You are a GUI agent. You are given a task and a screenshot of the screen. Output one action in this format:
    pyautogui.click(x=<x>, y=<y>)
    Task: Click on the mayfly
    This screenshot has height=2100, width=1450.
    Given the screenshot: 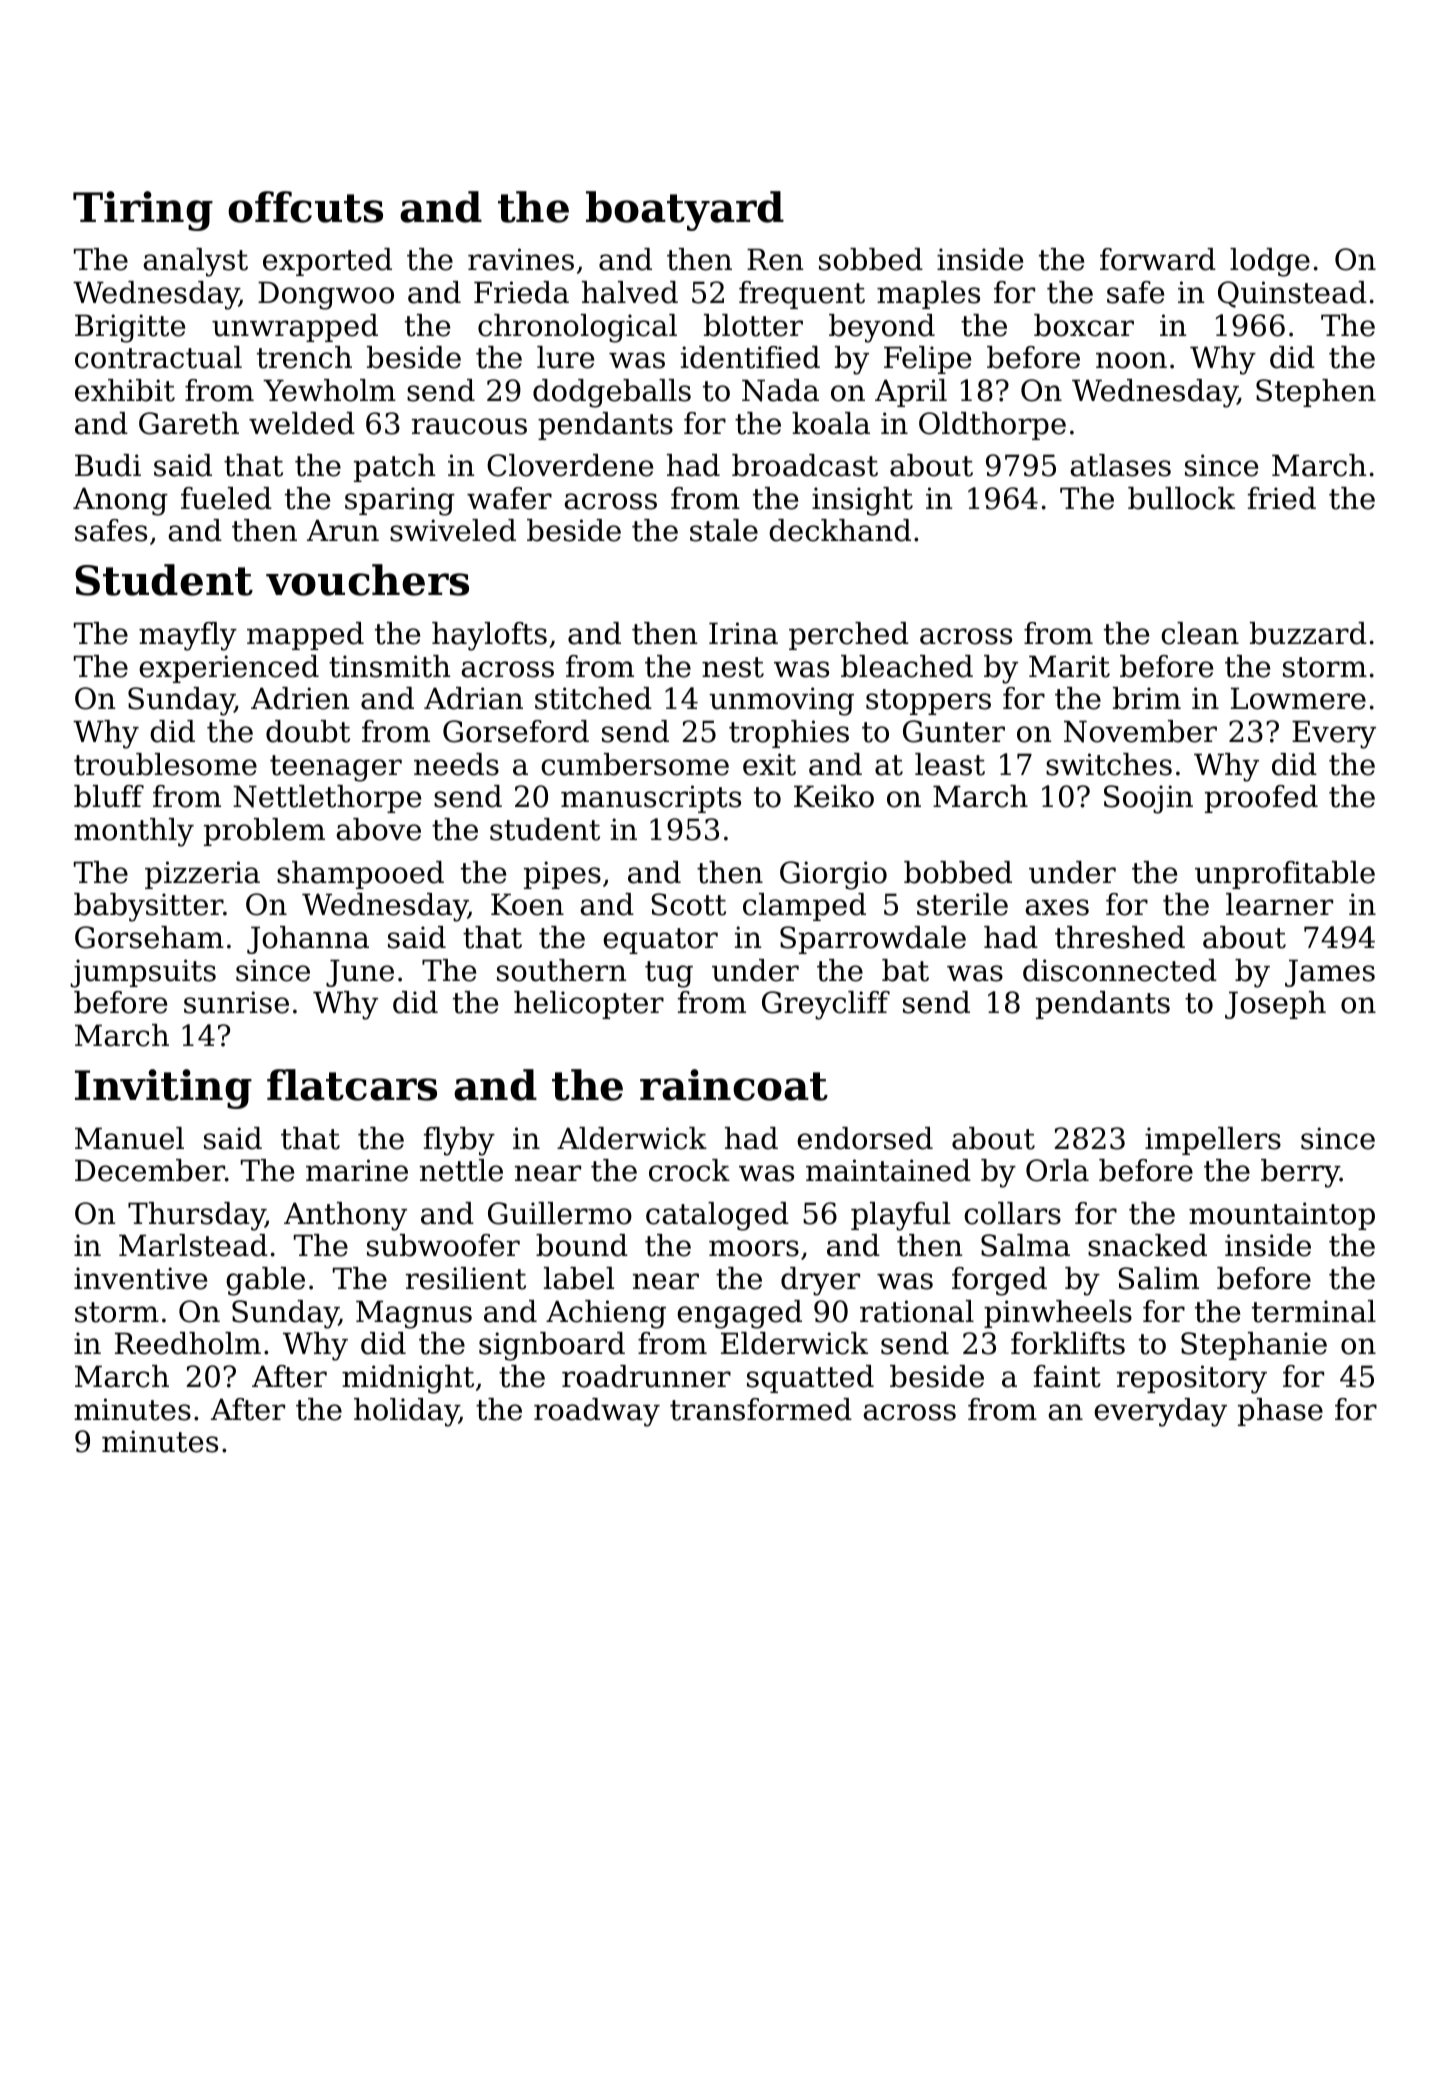 What is the action you would take?
    pyautogui.click(x=188, y=636)
